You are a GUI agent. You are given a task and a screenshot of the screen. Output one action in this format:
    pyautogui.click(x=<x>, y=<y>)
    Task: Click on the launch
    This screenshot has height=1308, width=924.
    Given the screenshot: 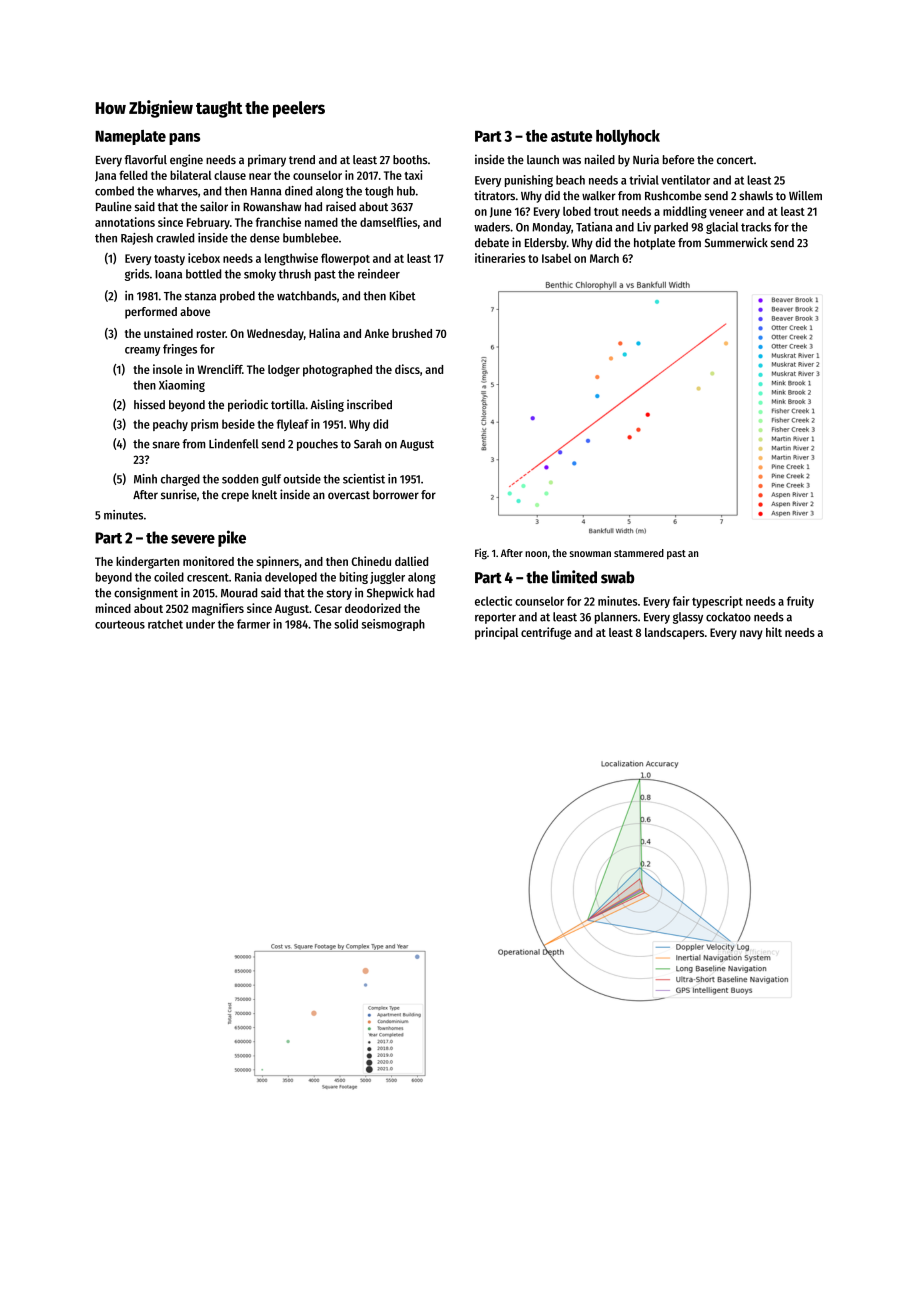 What is the action you would take?
    pyautogui.click(x=543, y=160)
